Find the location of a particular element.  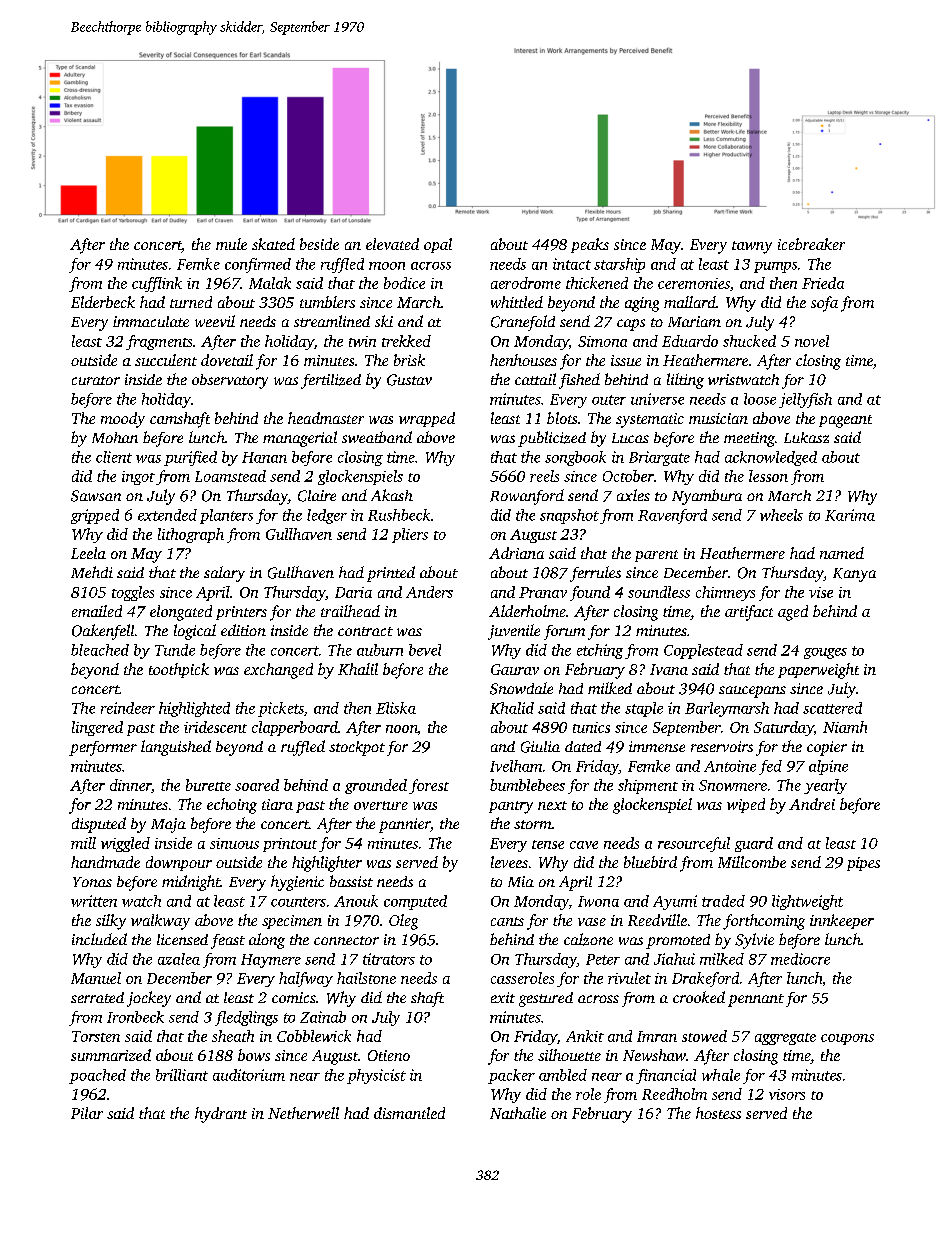

Anders is located at coordinates (429, 592).
